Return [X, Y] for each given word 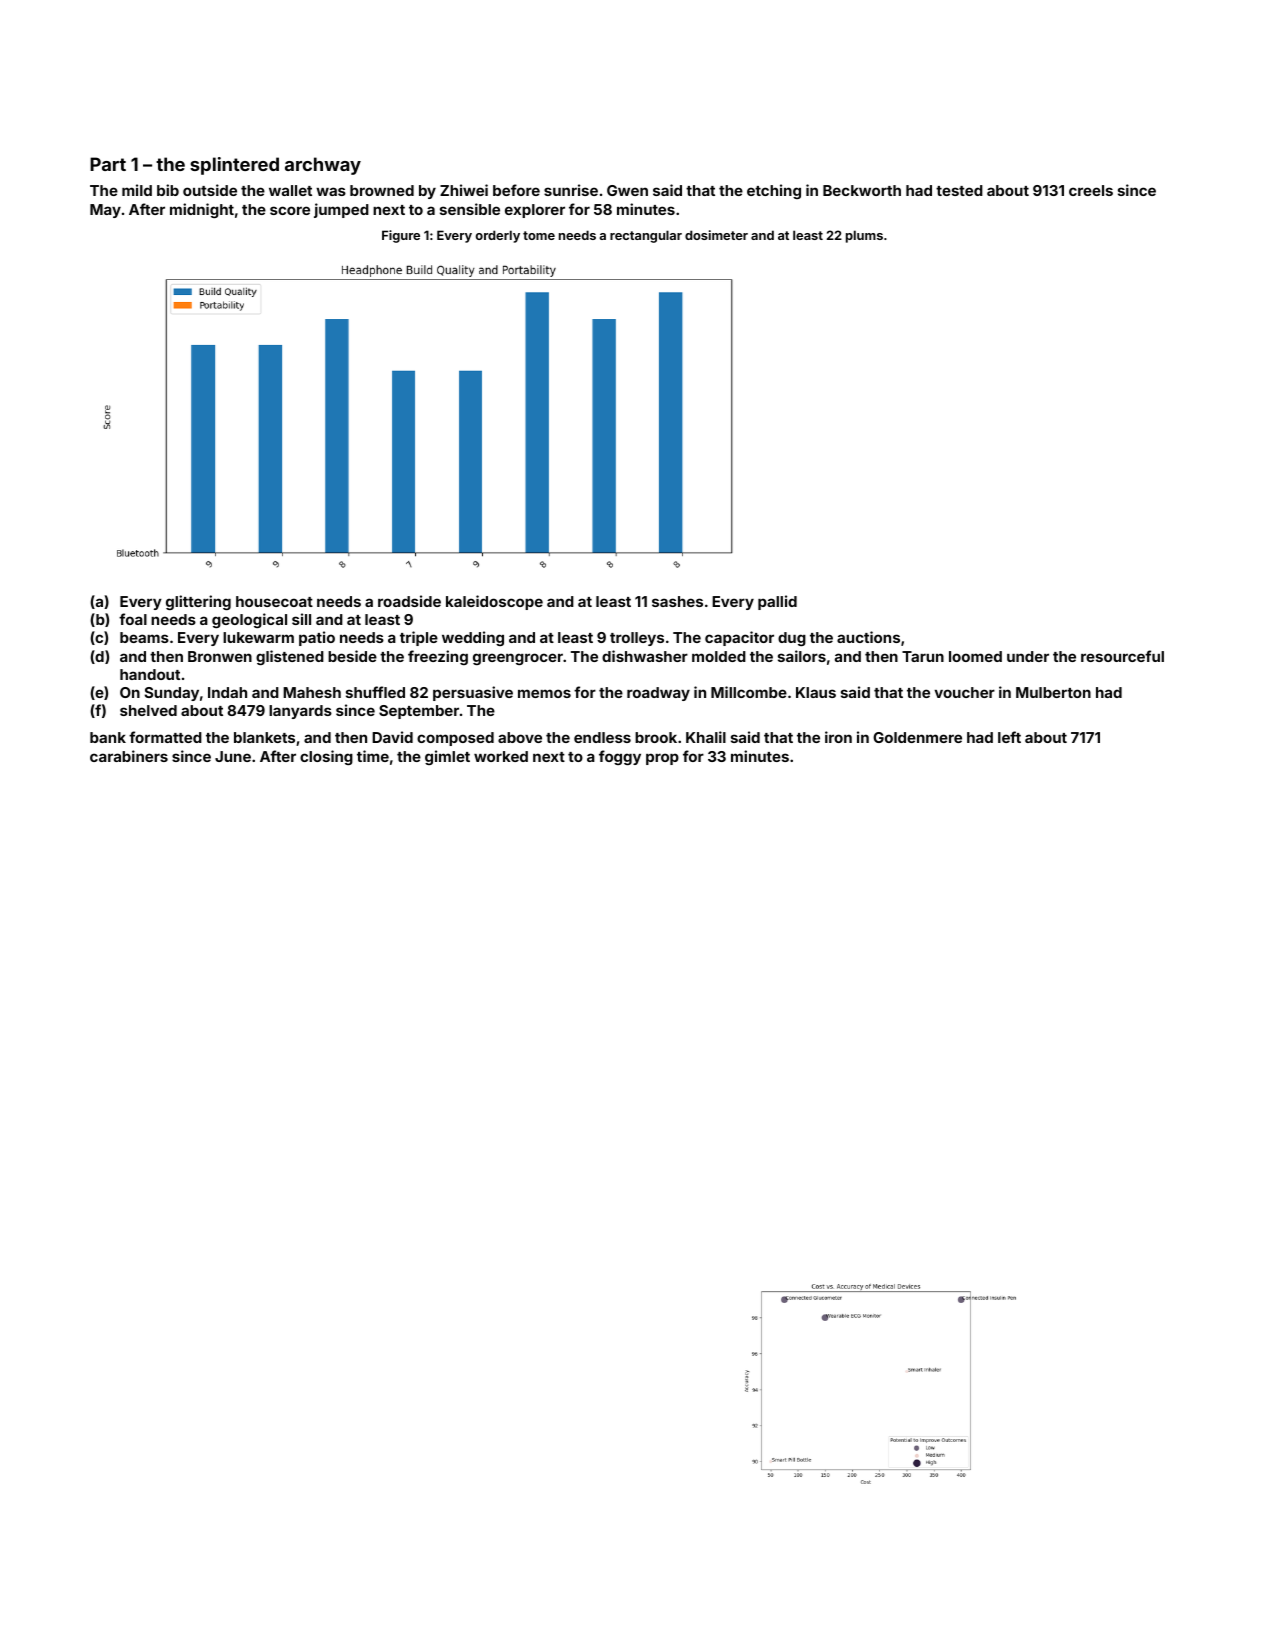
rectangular [646, 236]
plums [864, 236]
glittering [198, 602]
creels [1091, 190]
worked [501, 756]
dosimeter [716, 235]
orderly [498, 236]
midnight [202, 210]
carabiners [129, 756]
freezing [438, 657]
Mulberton [1053, 692]
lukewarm [258, 637]
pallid [777, 602]
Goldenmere [917, 737]
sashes [677, 601]
